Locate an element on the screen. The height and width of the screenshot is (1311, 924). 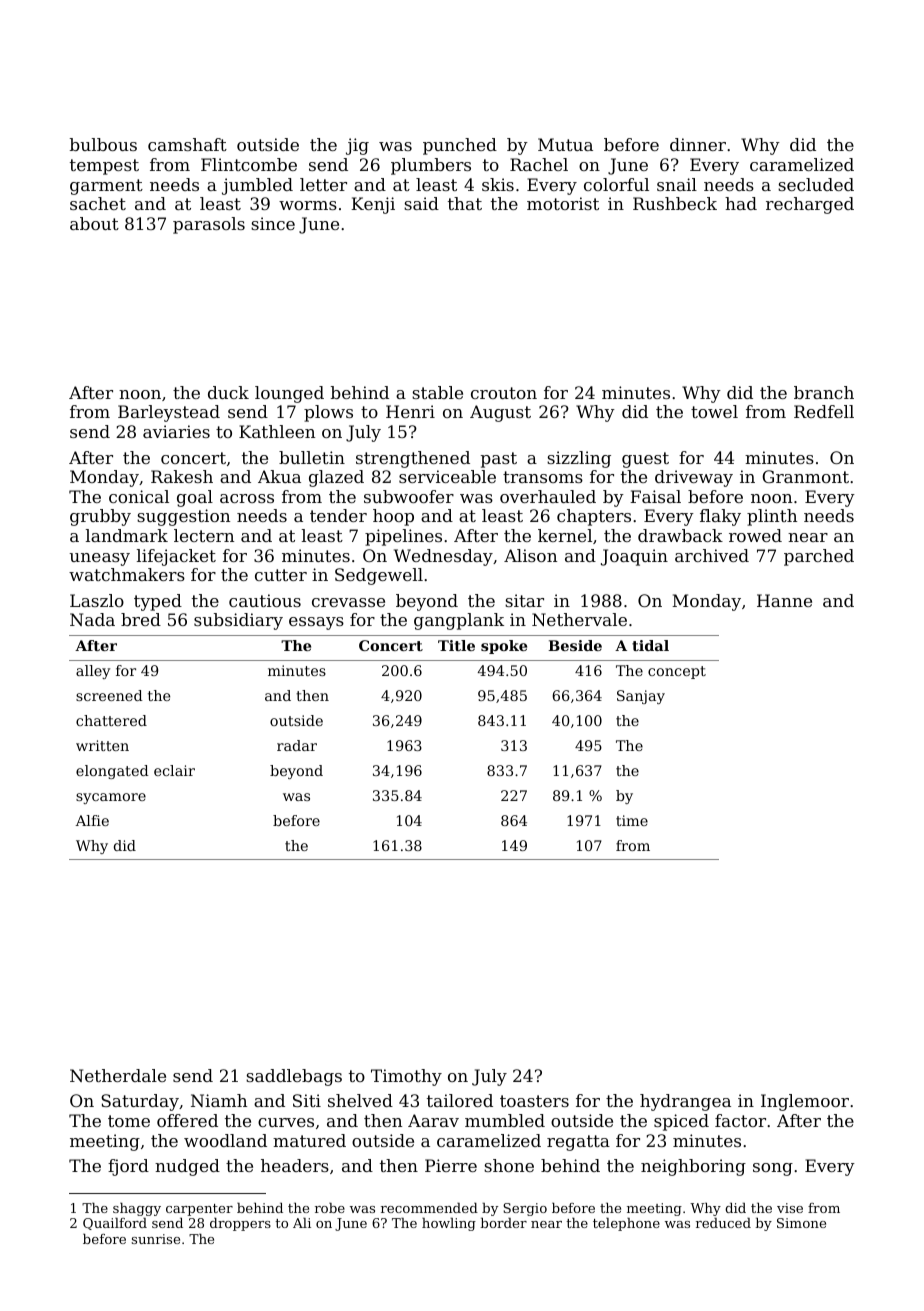
drawback is located at coordinates (680, 535).
